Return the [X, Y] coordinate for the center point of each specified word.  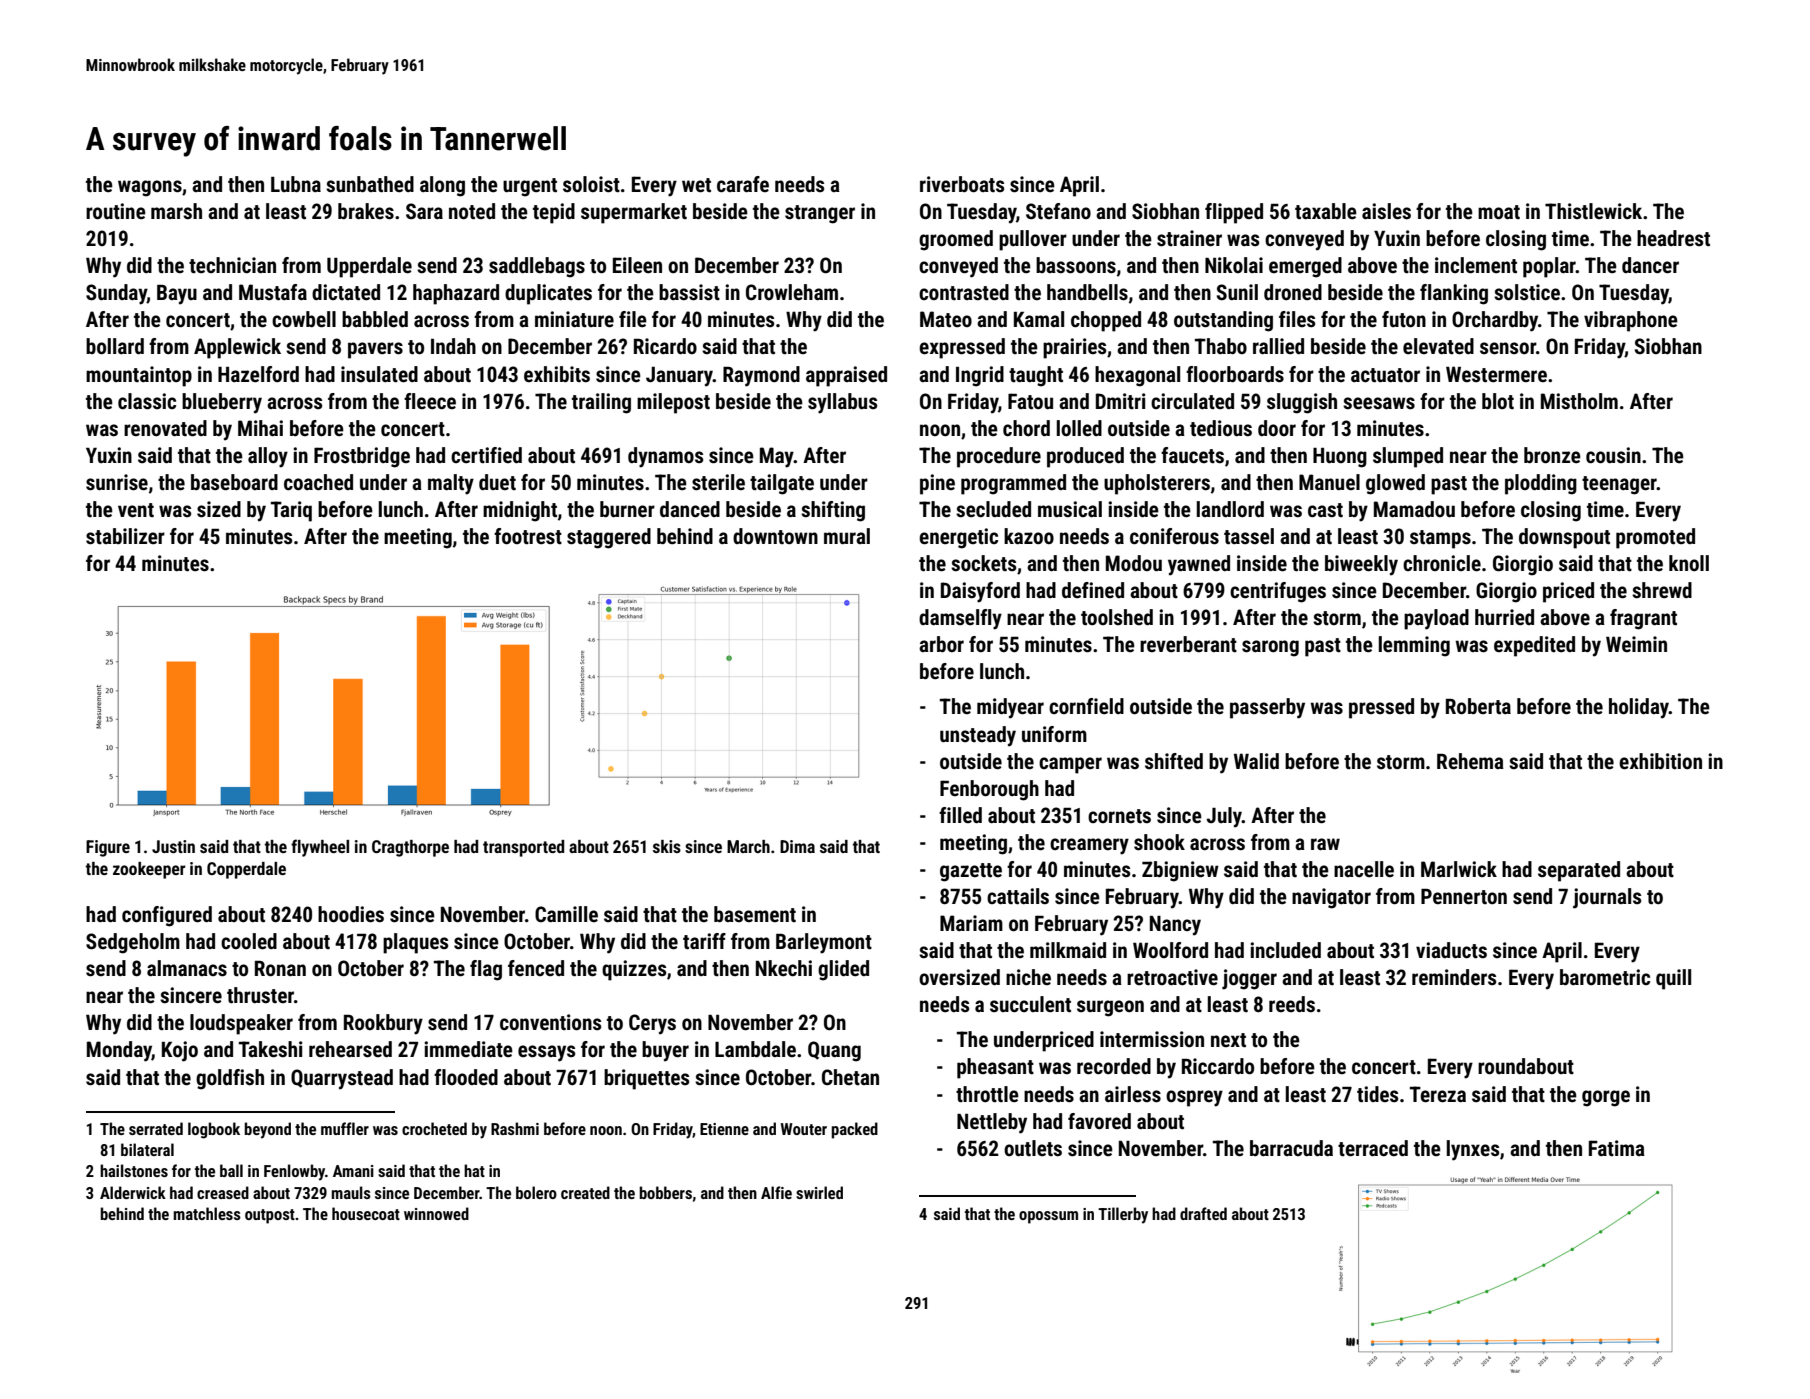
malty [451, 484]
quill [1673, 979]
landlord [1230, 509]
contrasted [964, 292]
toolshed [1117, 617]
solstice [1527, 292]
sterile [718, 482]
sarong [1270, 648]
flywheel [320, 848]
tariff [704, 941]
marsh [176, 211]
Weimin [1636, 644]
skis [667, 846]
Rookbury [383, 1024]
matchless [207, 1213]
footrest [528, 536]
